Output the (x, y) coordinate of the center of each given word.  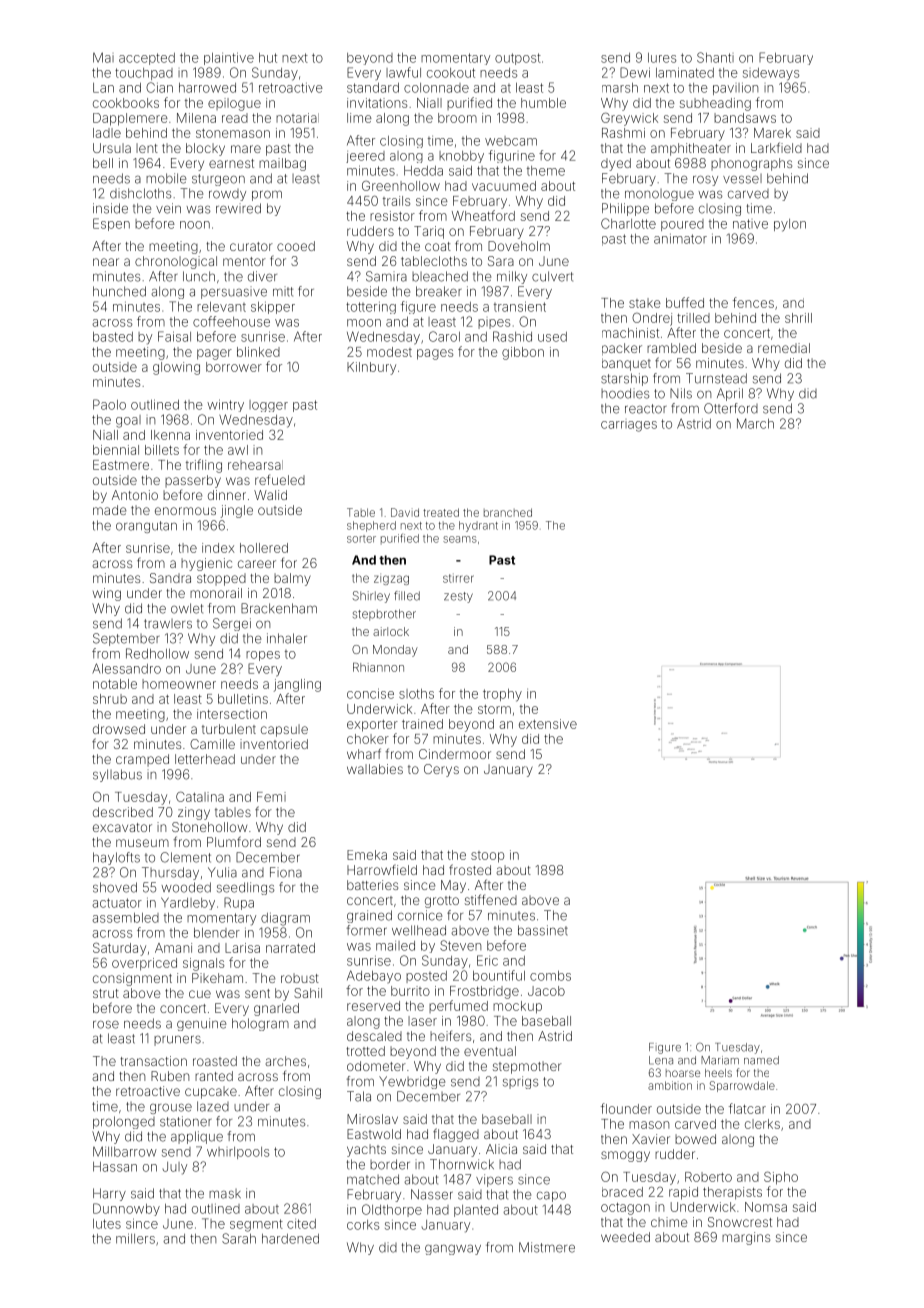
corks (363, 1225)
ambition (670, 1085)
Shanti (715, 57)
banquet (626, 364)
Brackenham (279, 608)
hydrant (478, 526)
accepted (147, 59)
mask (225, 1194)
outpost (518, 59)
